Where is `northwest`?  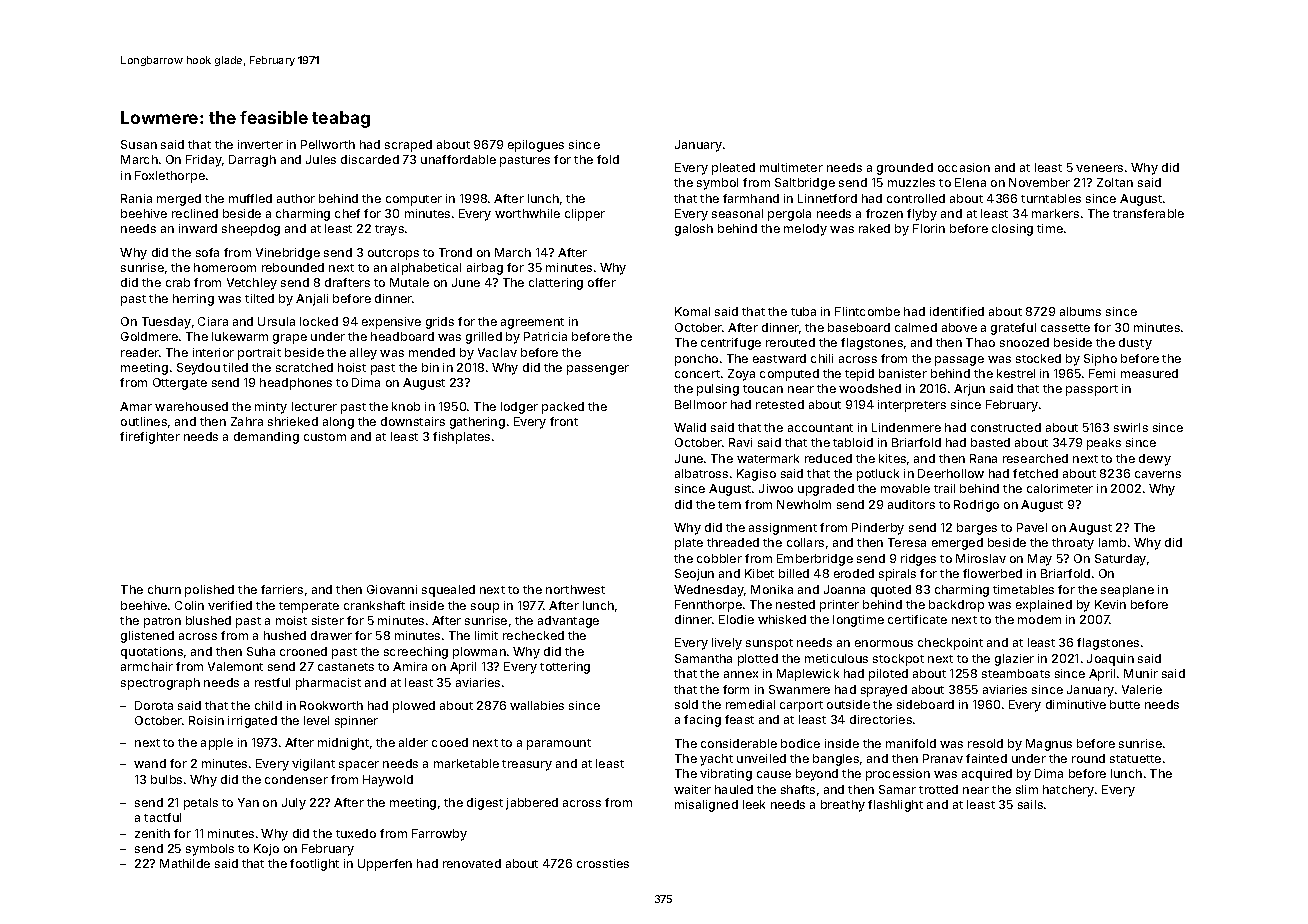 northwest is located at coordinates (575, 589).
